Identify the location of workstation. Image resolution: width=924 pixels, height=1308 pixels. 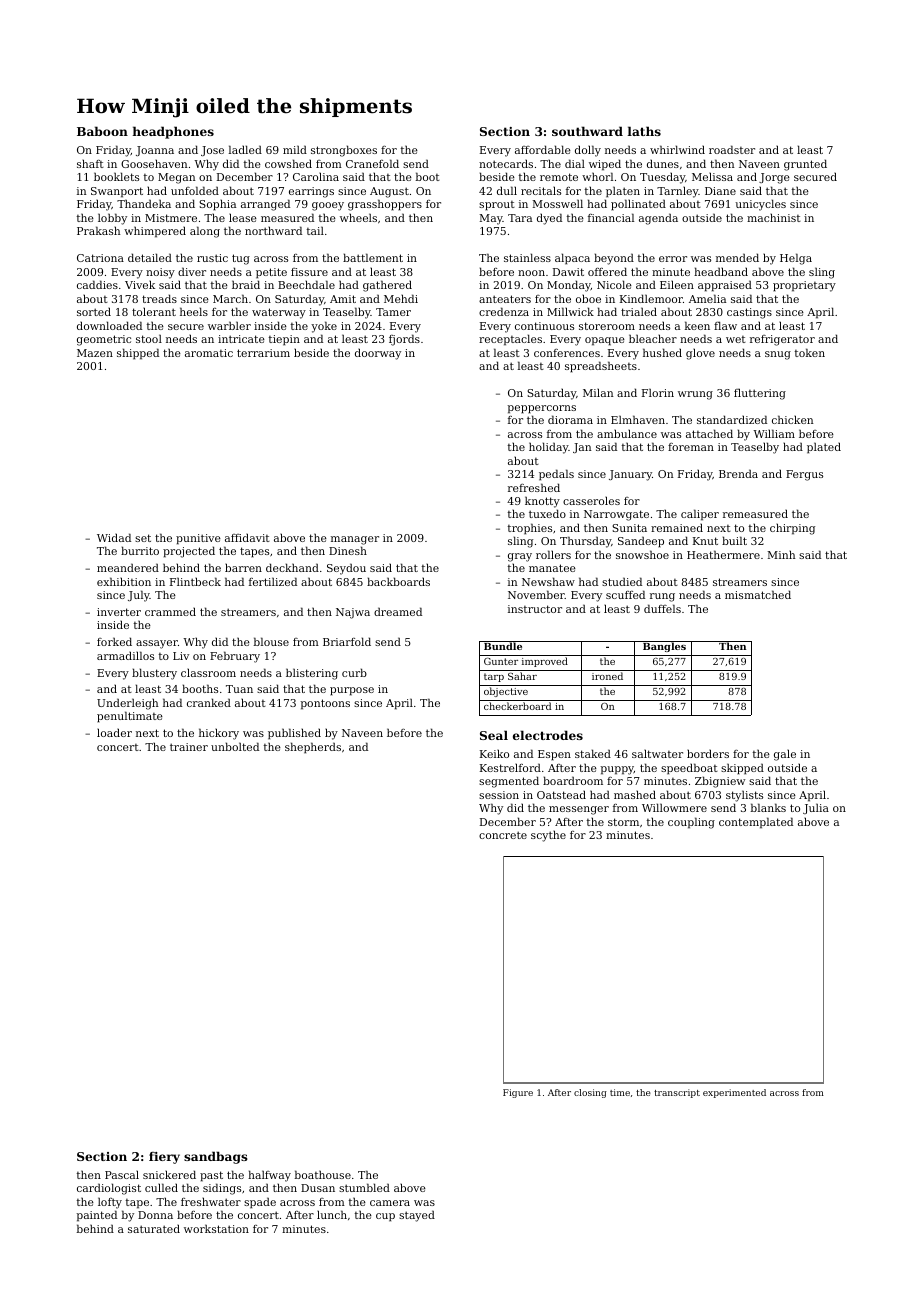
(216, 1228).
